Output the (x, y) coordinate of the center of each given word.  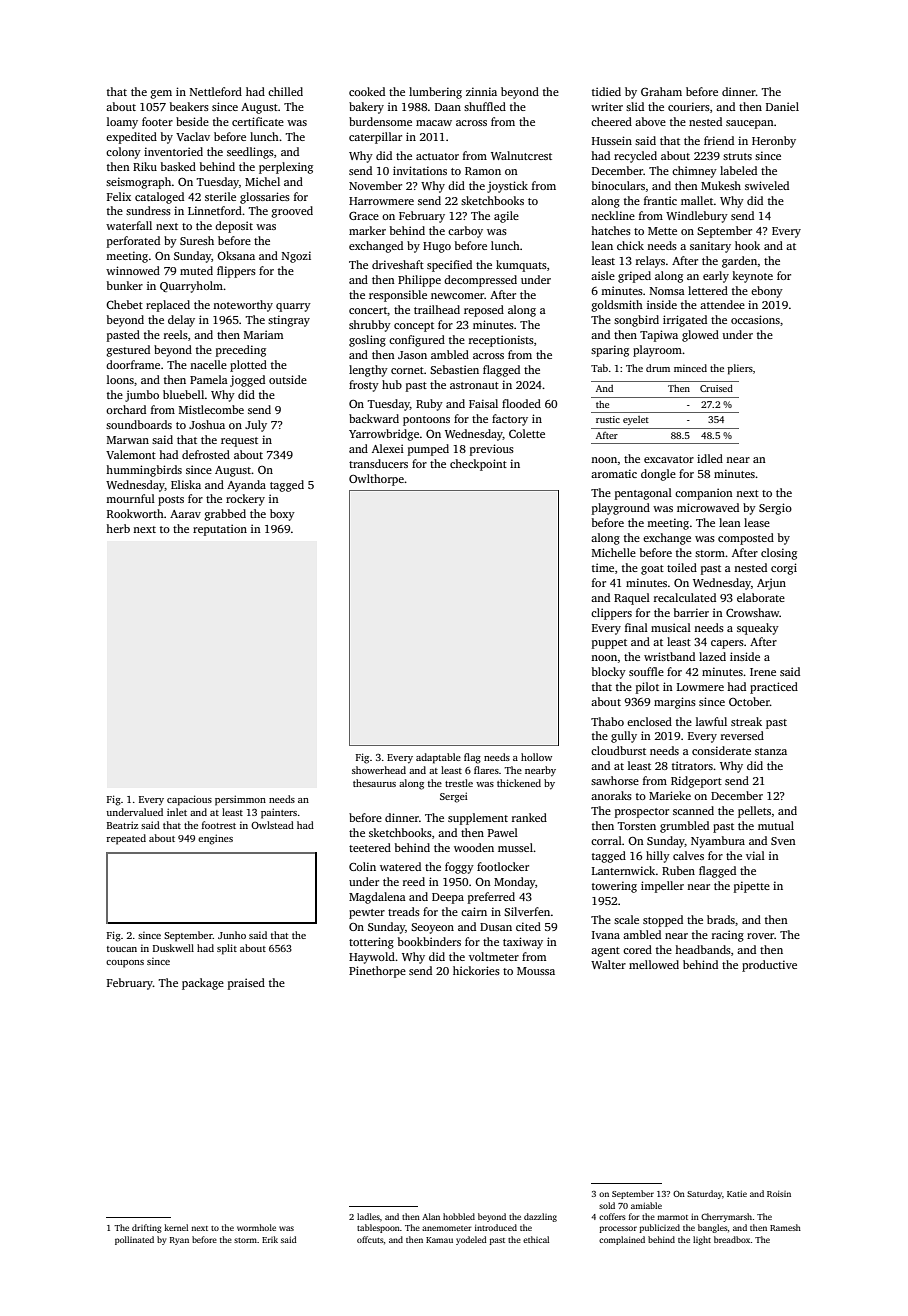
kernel (176, 1227)
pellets (754, 812)
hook (747, 245)
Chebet (124, 304)
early (716, 277)
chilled (285, 91)
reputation (220, 530)
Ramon (483, 171)
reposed (484, 311)
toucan (122, 949)
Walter (608, 964)
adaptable (438, 758)
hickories (476, 970)
